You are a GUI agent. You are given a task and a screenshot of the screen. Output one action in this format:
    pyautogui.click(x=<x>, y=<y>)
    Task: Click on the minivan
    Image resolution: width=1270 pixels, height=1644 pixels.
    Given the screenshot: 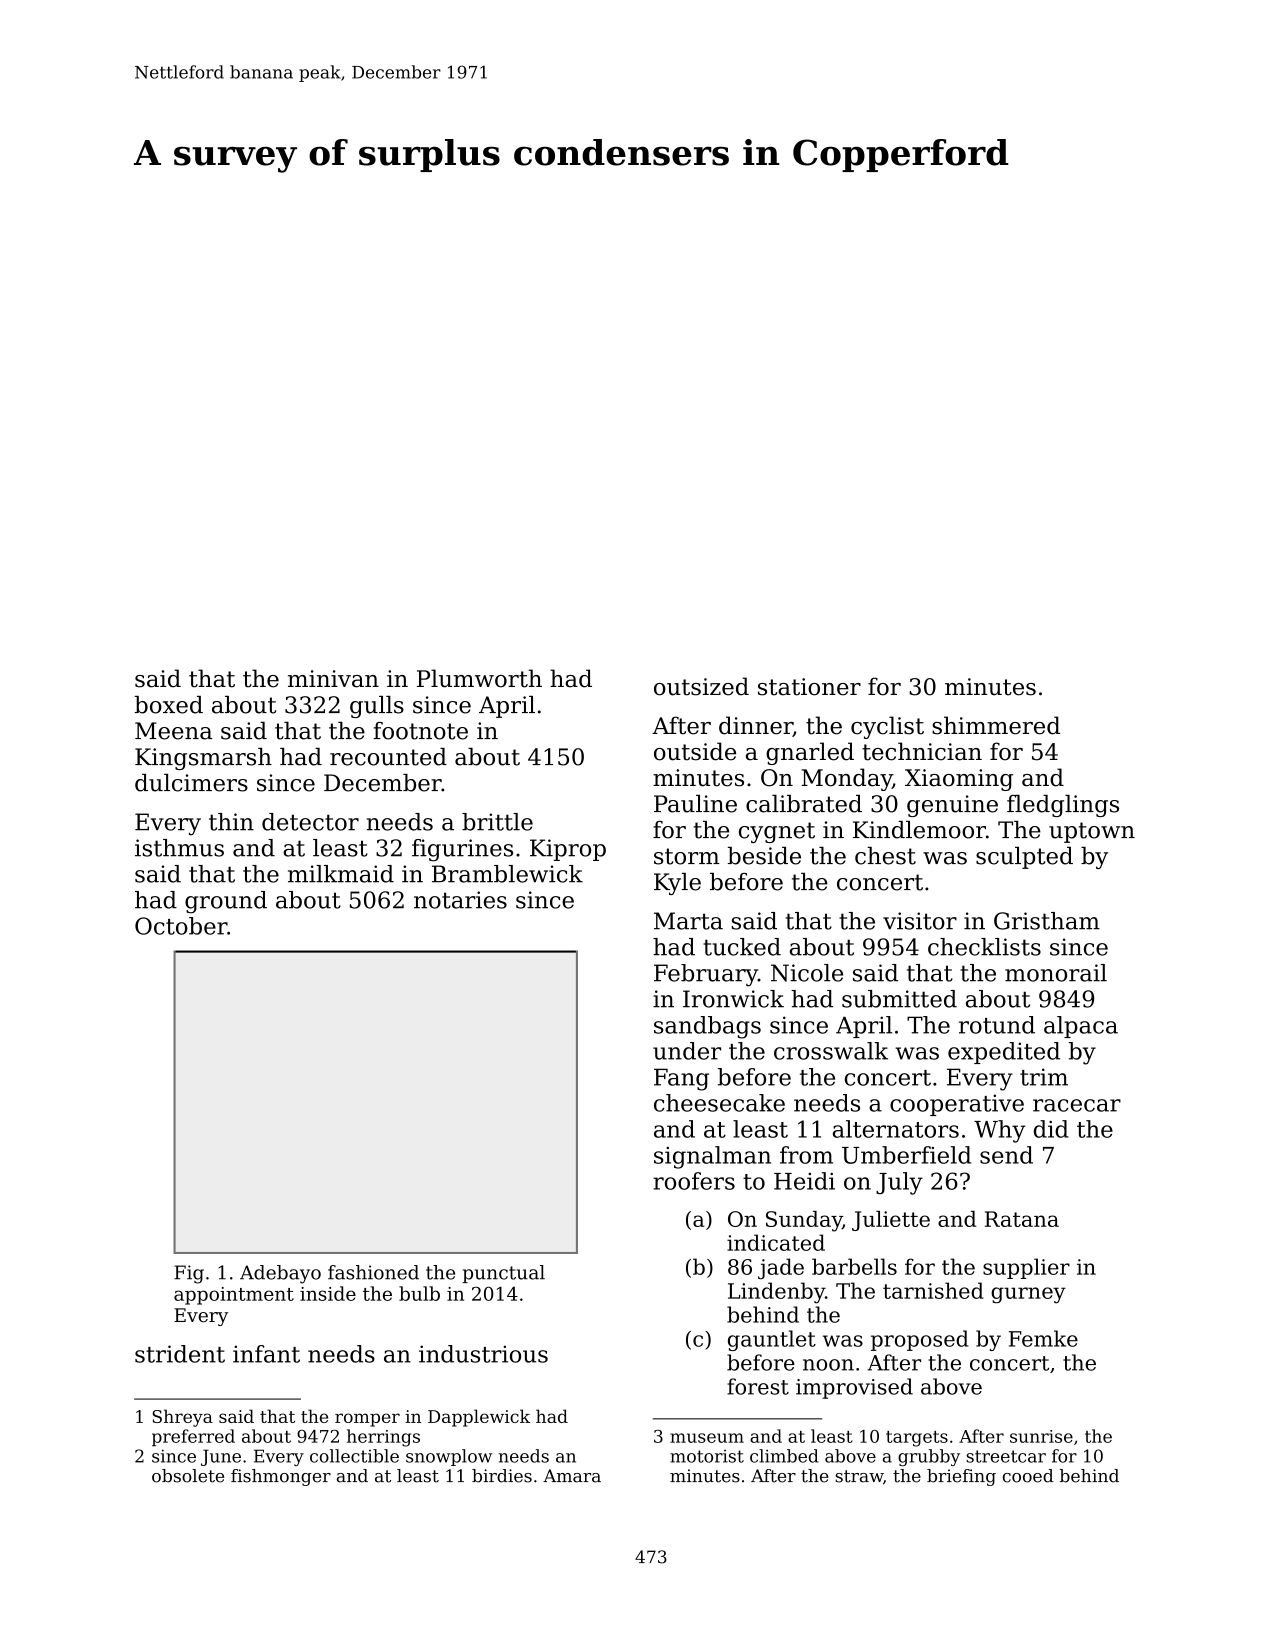 What is the action you would take?
    pyautogui.click(x=333, y=679)
